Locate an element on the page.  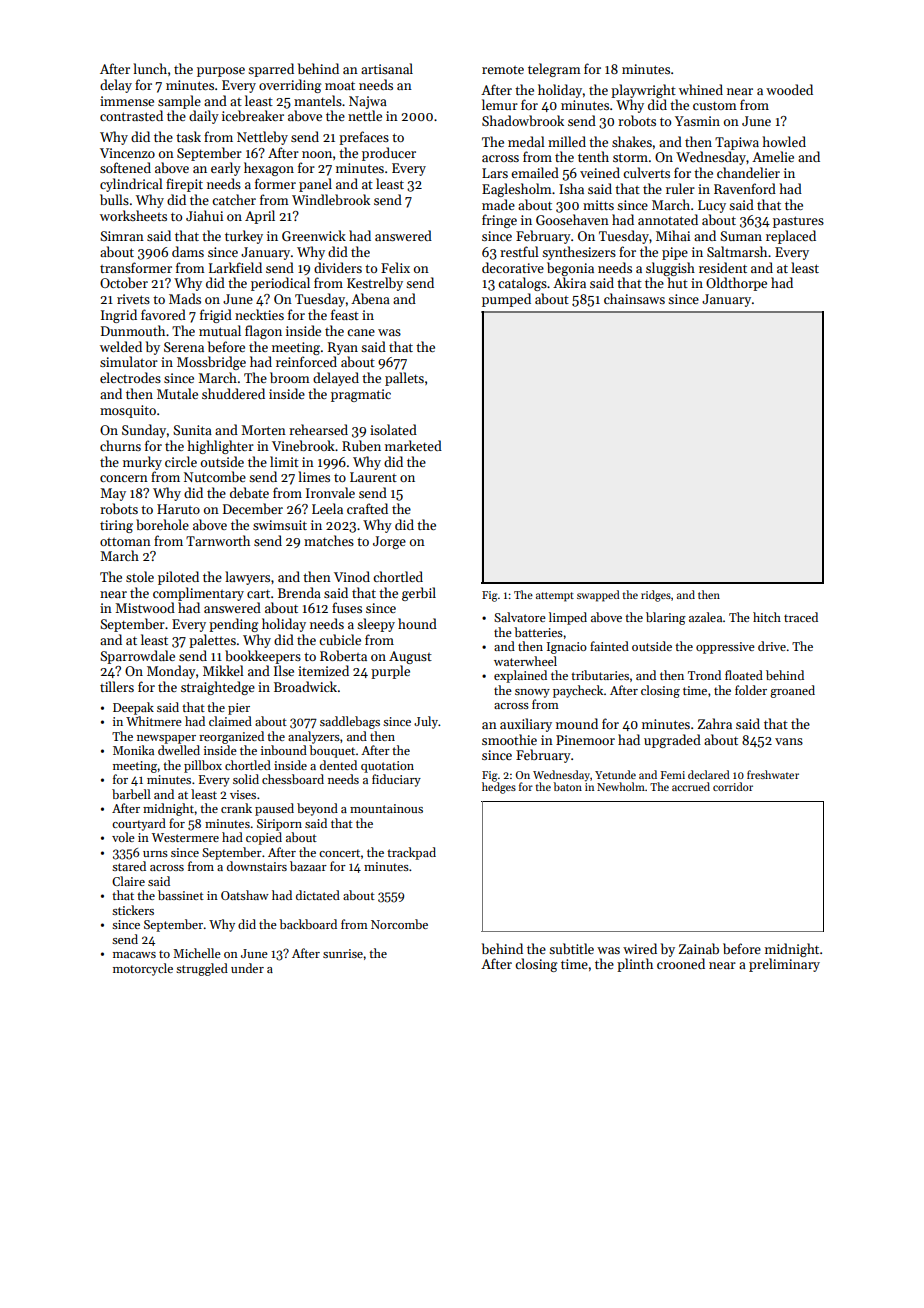
chainsaws is located at coordinates (634, 298).
